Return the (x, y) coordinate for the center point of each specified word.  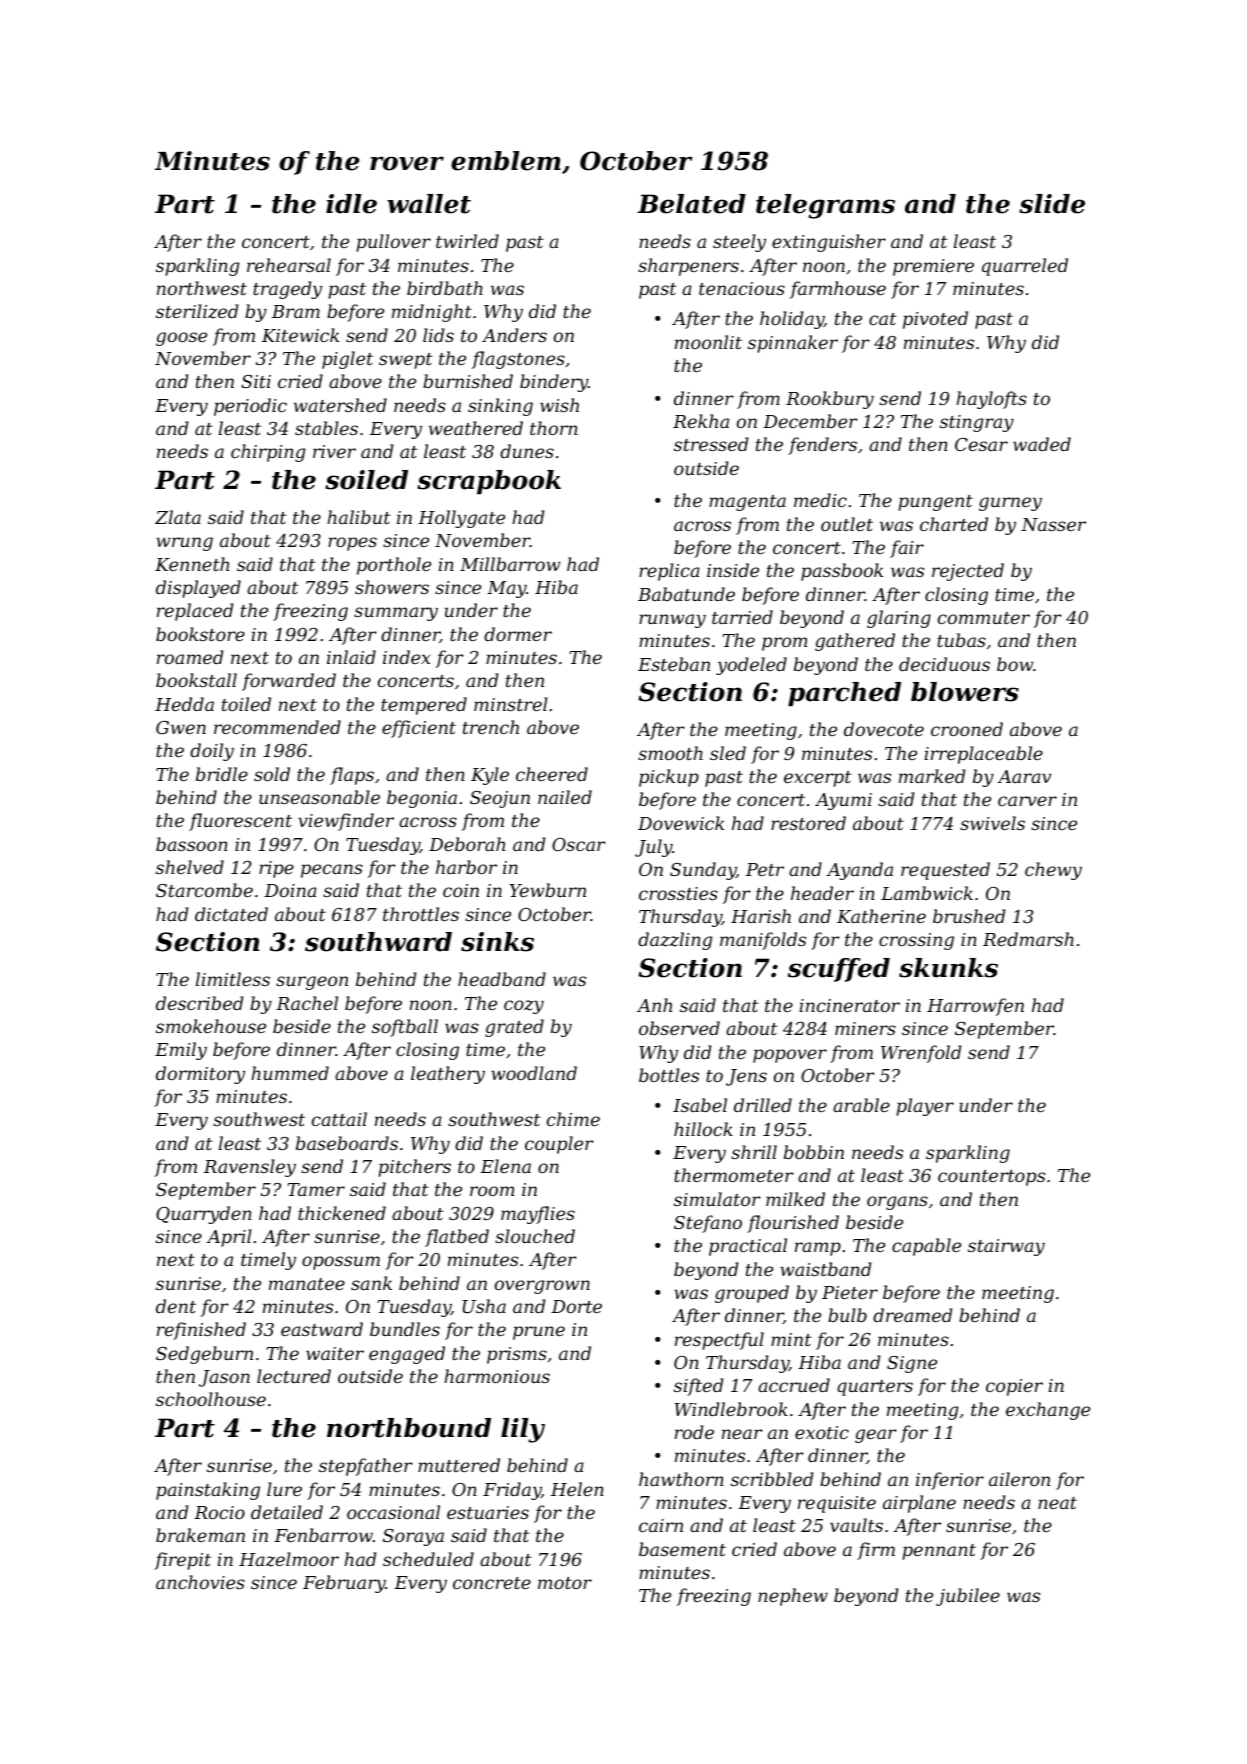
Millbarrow (510, 564)
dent (176, 1306)
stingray (977, 423)
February (344, 1584)
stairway (1006, 1247)
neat (1057, 1503)
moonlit (708, 342)
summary (396, 614)
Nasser (1053, 524)
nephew (793, 1597)
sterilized (197, 311)
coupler (559, 1145)
